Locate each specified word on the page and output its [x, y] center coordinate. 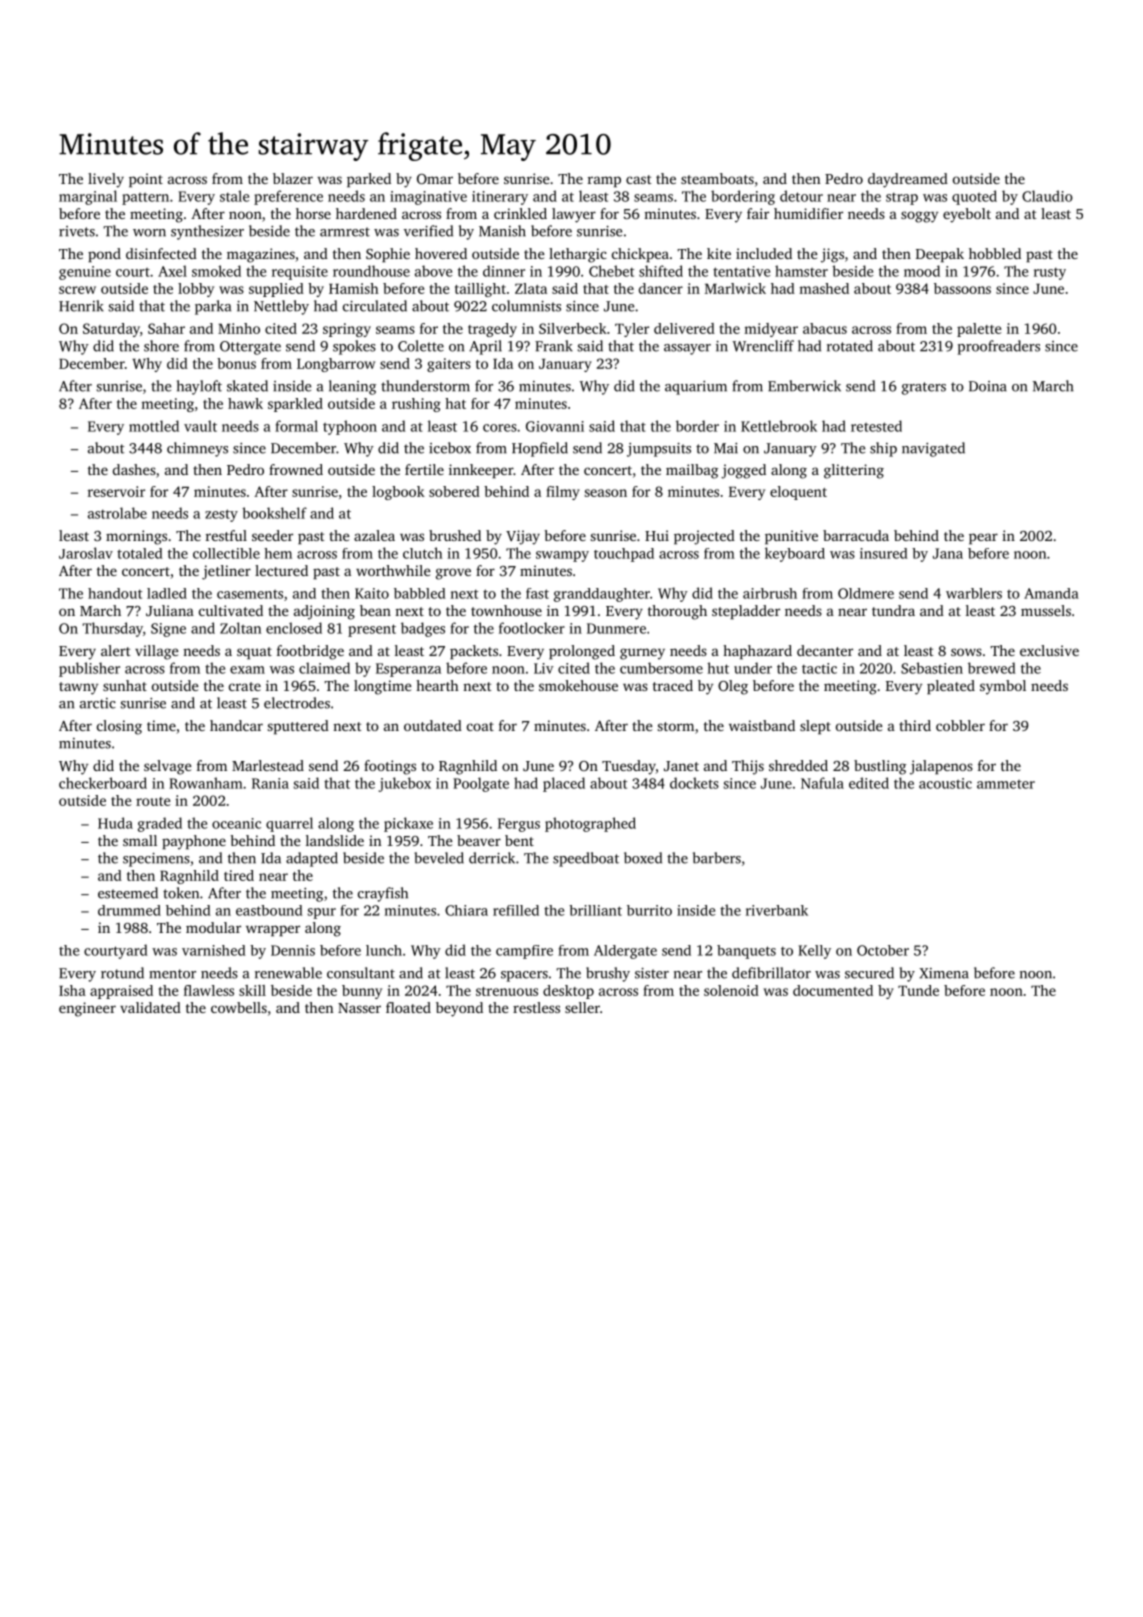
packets [474, 652]
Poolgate [481, 784]
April [485, 347]
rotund [122, 973]
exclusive [1049, 650]
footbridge [310, 652]
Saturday [111, 330]
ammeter [1006, 784]
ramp [604, 182]
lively [106, 180]
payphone [194, 842]
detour [801, 196]
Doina [988, 386]
